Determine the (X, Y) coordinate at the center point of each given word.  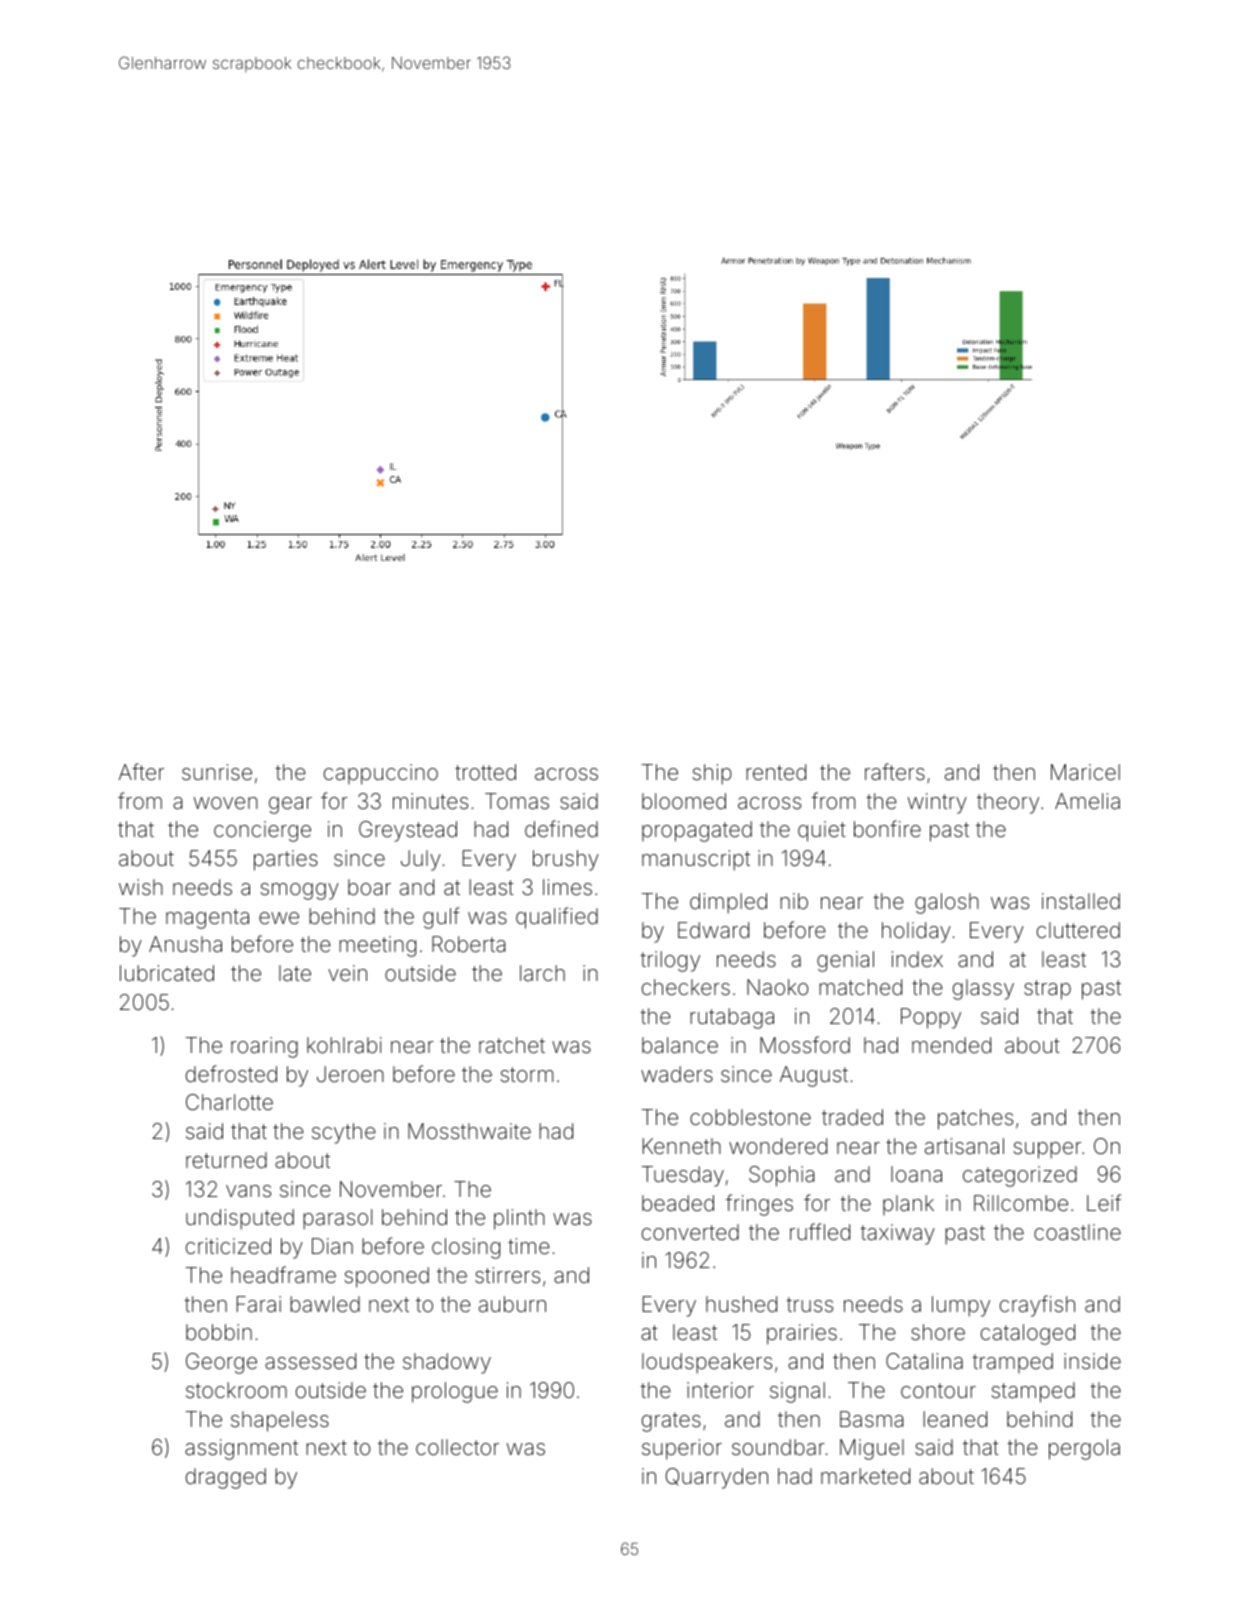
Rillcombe (1021, 1203)
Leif (1104, 1202)
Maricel (1085, 772)
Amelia (1087, 801)
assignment (241, 1449)
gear (290, 805)
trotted (485, 772)
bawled (325, 1304)
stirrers (507, 1275)
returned (226, 1160)
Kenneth (682, 1146)
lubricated (167, 973)
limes (567, 887)
